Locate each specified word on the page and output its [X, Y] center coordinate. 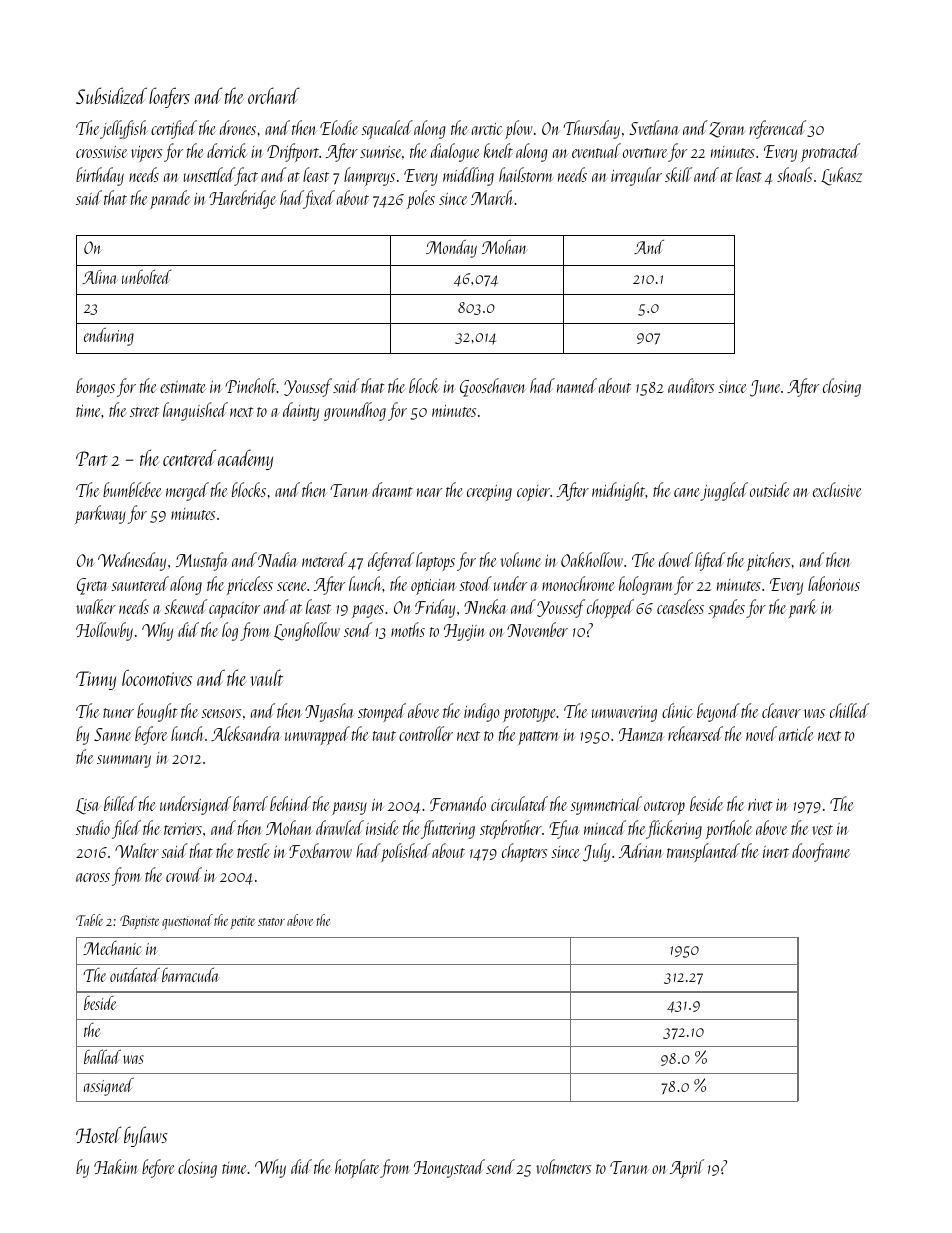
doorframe [821, 852]
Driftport [293, 152]
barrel [250, 803]
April [687, 1168]
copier [533, 493]
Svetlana [653, 127]
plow [519, 129]
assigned [109, 1087]
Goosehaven [493, 387]
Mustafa [201, 561]
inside [382, 827]
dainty [301, 411]
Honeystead [449, 1168]
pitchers [768, 561]
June [765, 388]
